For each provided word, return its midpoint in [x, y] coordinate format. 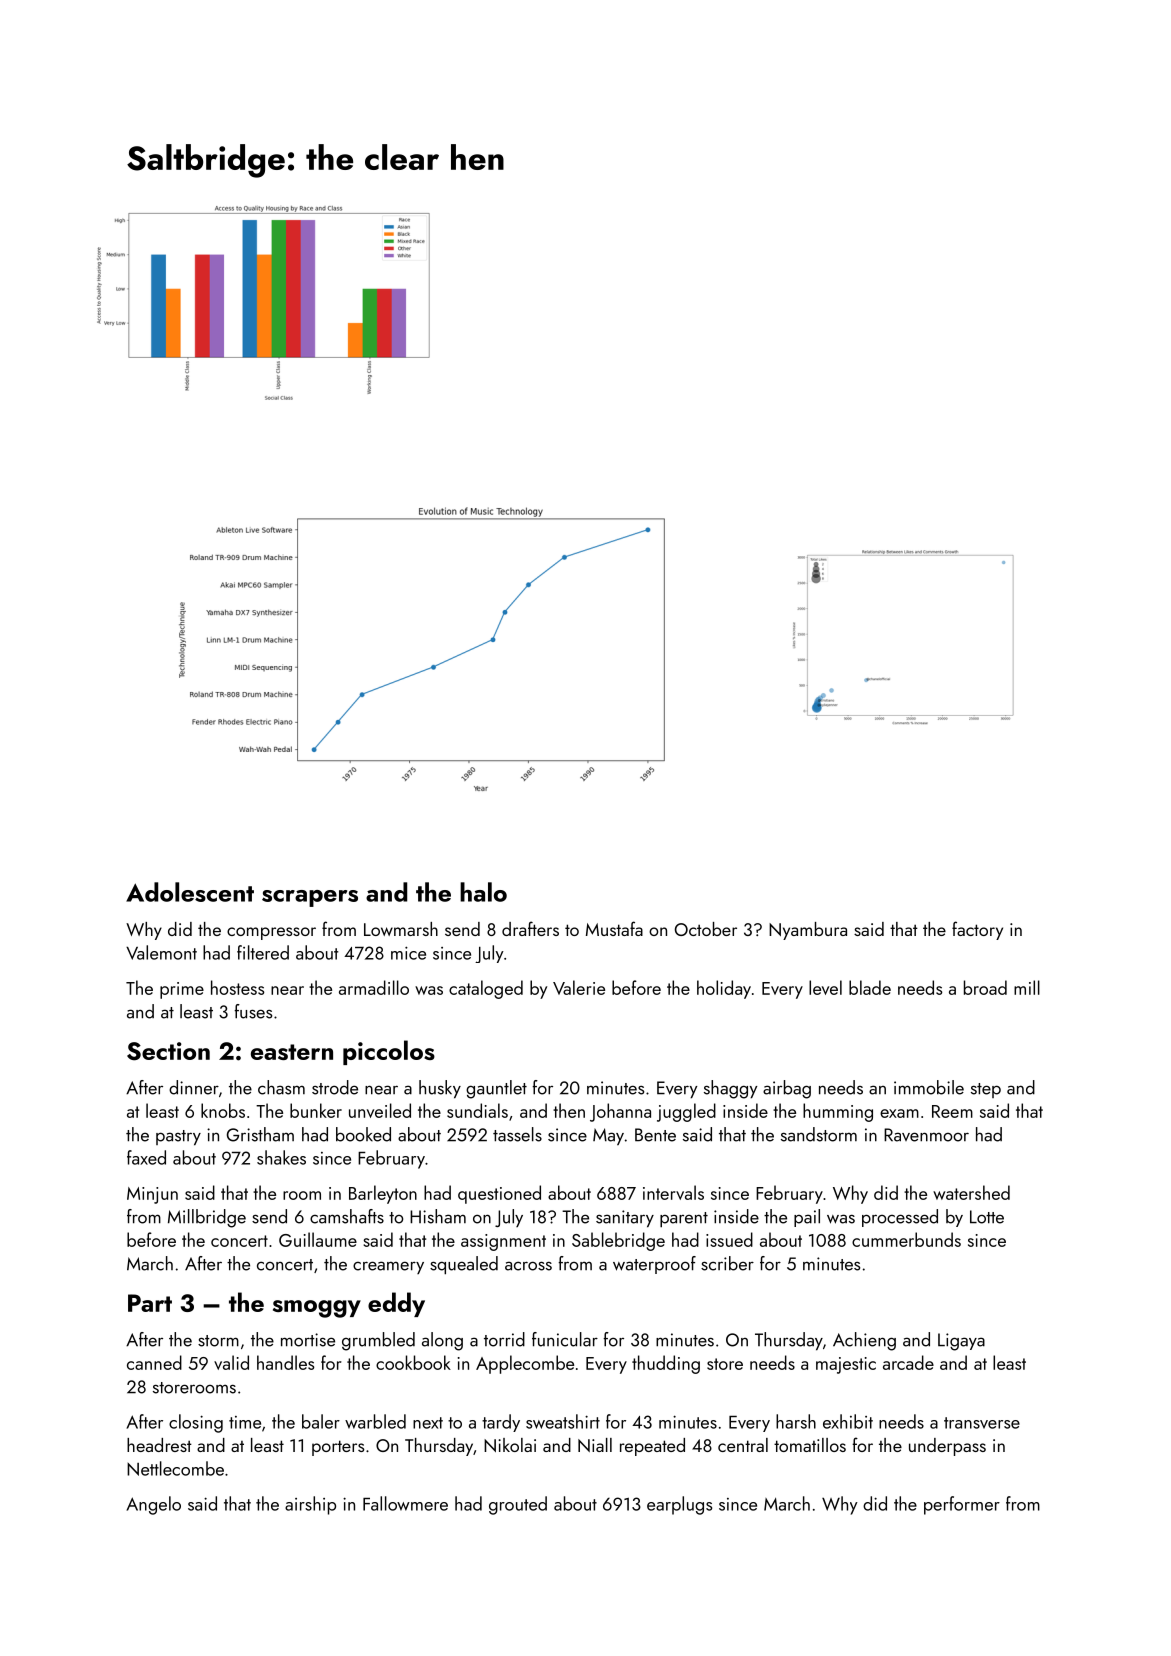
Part [150, 1303]
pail [807, 1218]
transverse [982, 1423]
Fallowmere [405, 1503]
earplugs [679, 1505]
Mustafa [614, 928]
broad [985, 987]
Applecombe [525, 1364]
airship [310, 1505]
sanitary [625, 1219]
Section [168, 1051]
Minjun [152, 1195]
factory [977, 930]
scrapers [310, 898]
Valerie [579, 987]
